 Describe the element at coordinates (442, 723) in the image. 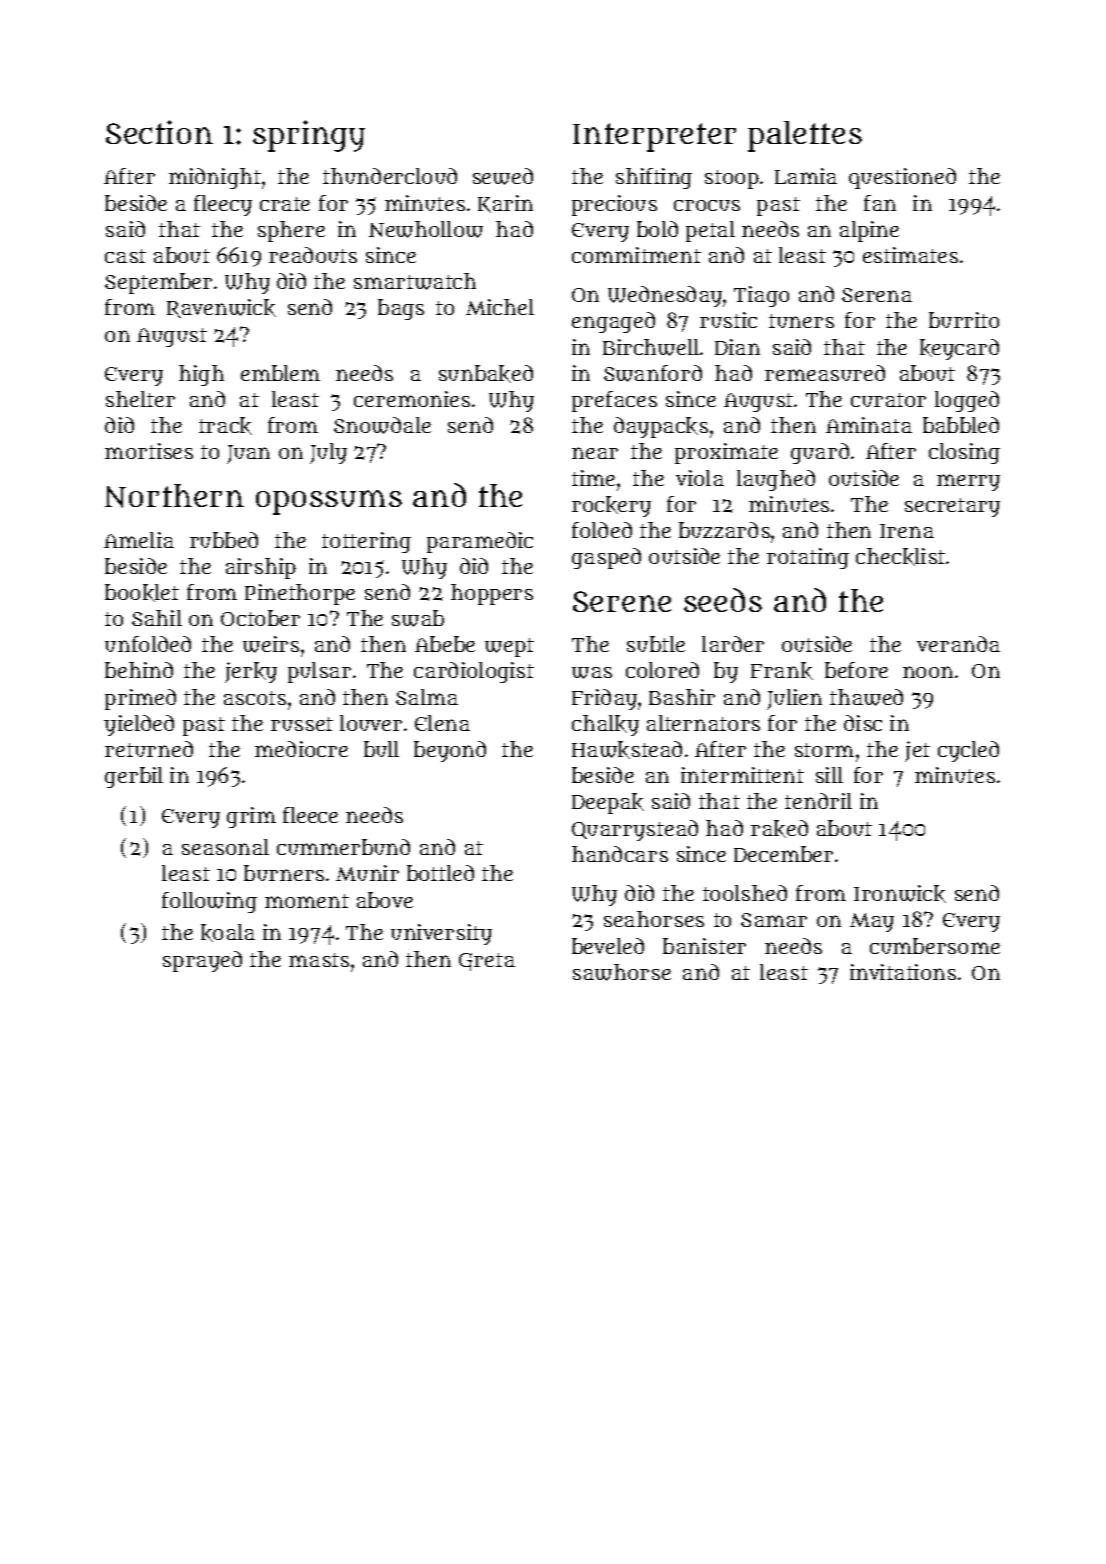

I see `Elena` at that location.
